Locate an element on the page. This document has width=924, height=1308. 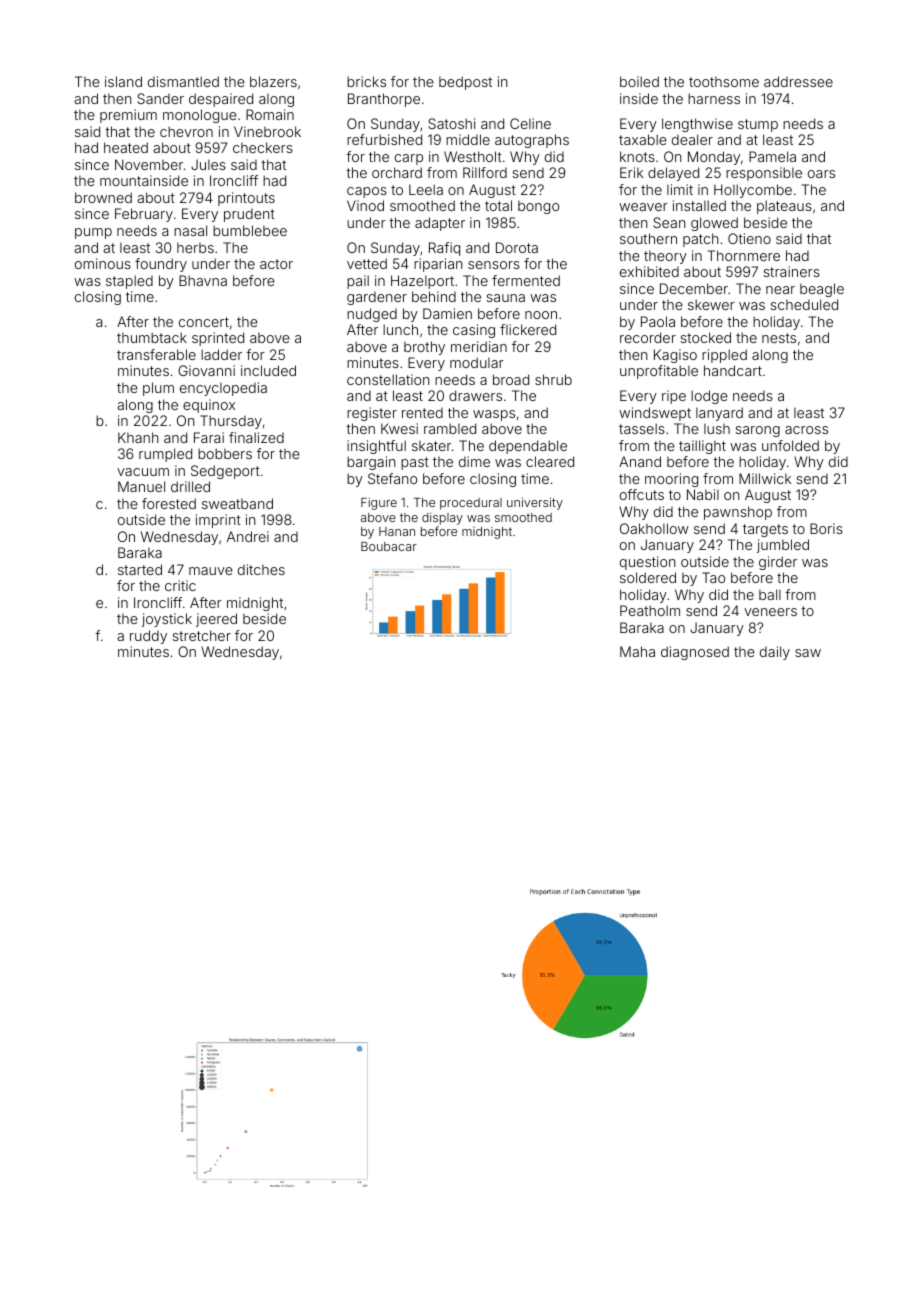
boiled is located at coordinates (639, 81).
